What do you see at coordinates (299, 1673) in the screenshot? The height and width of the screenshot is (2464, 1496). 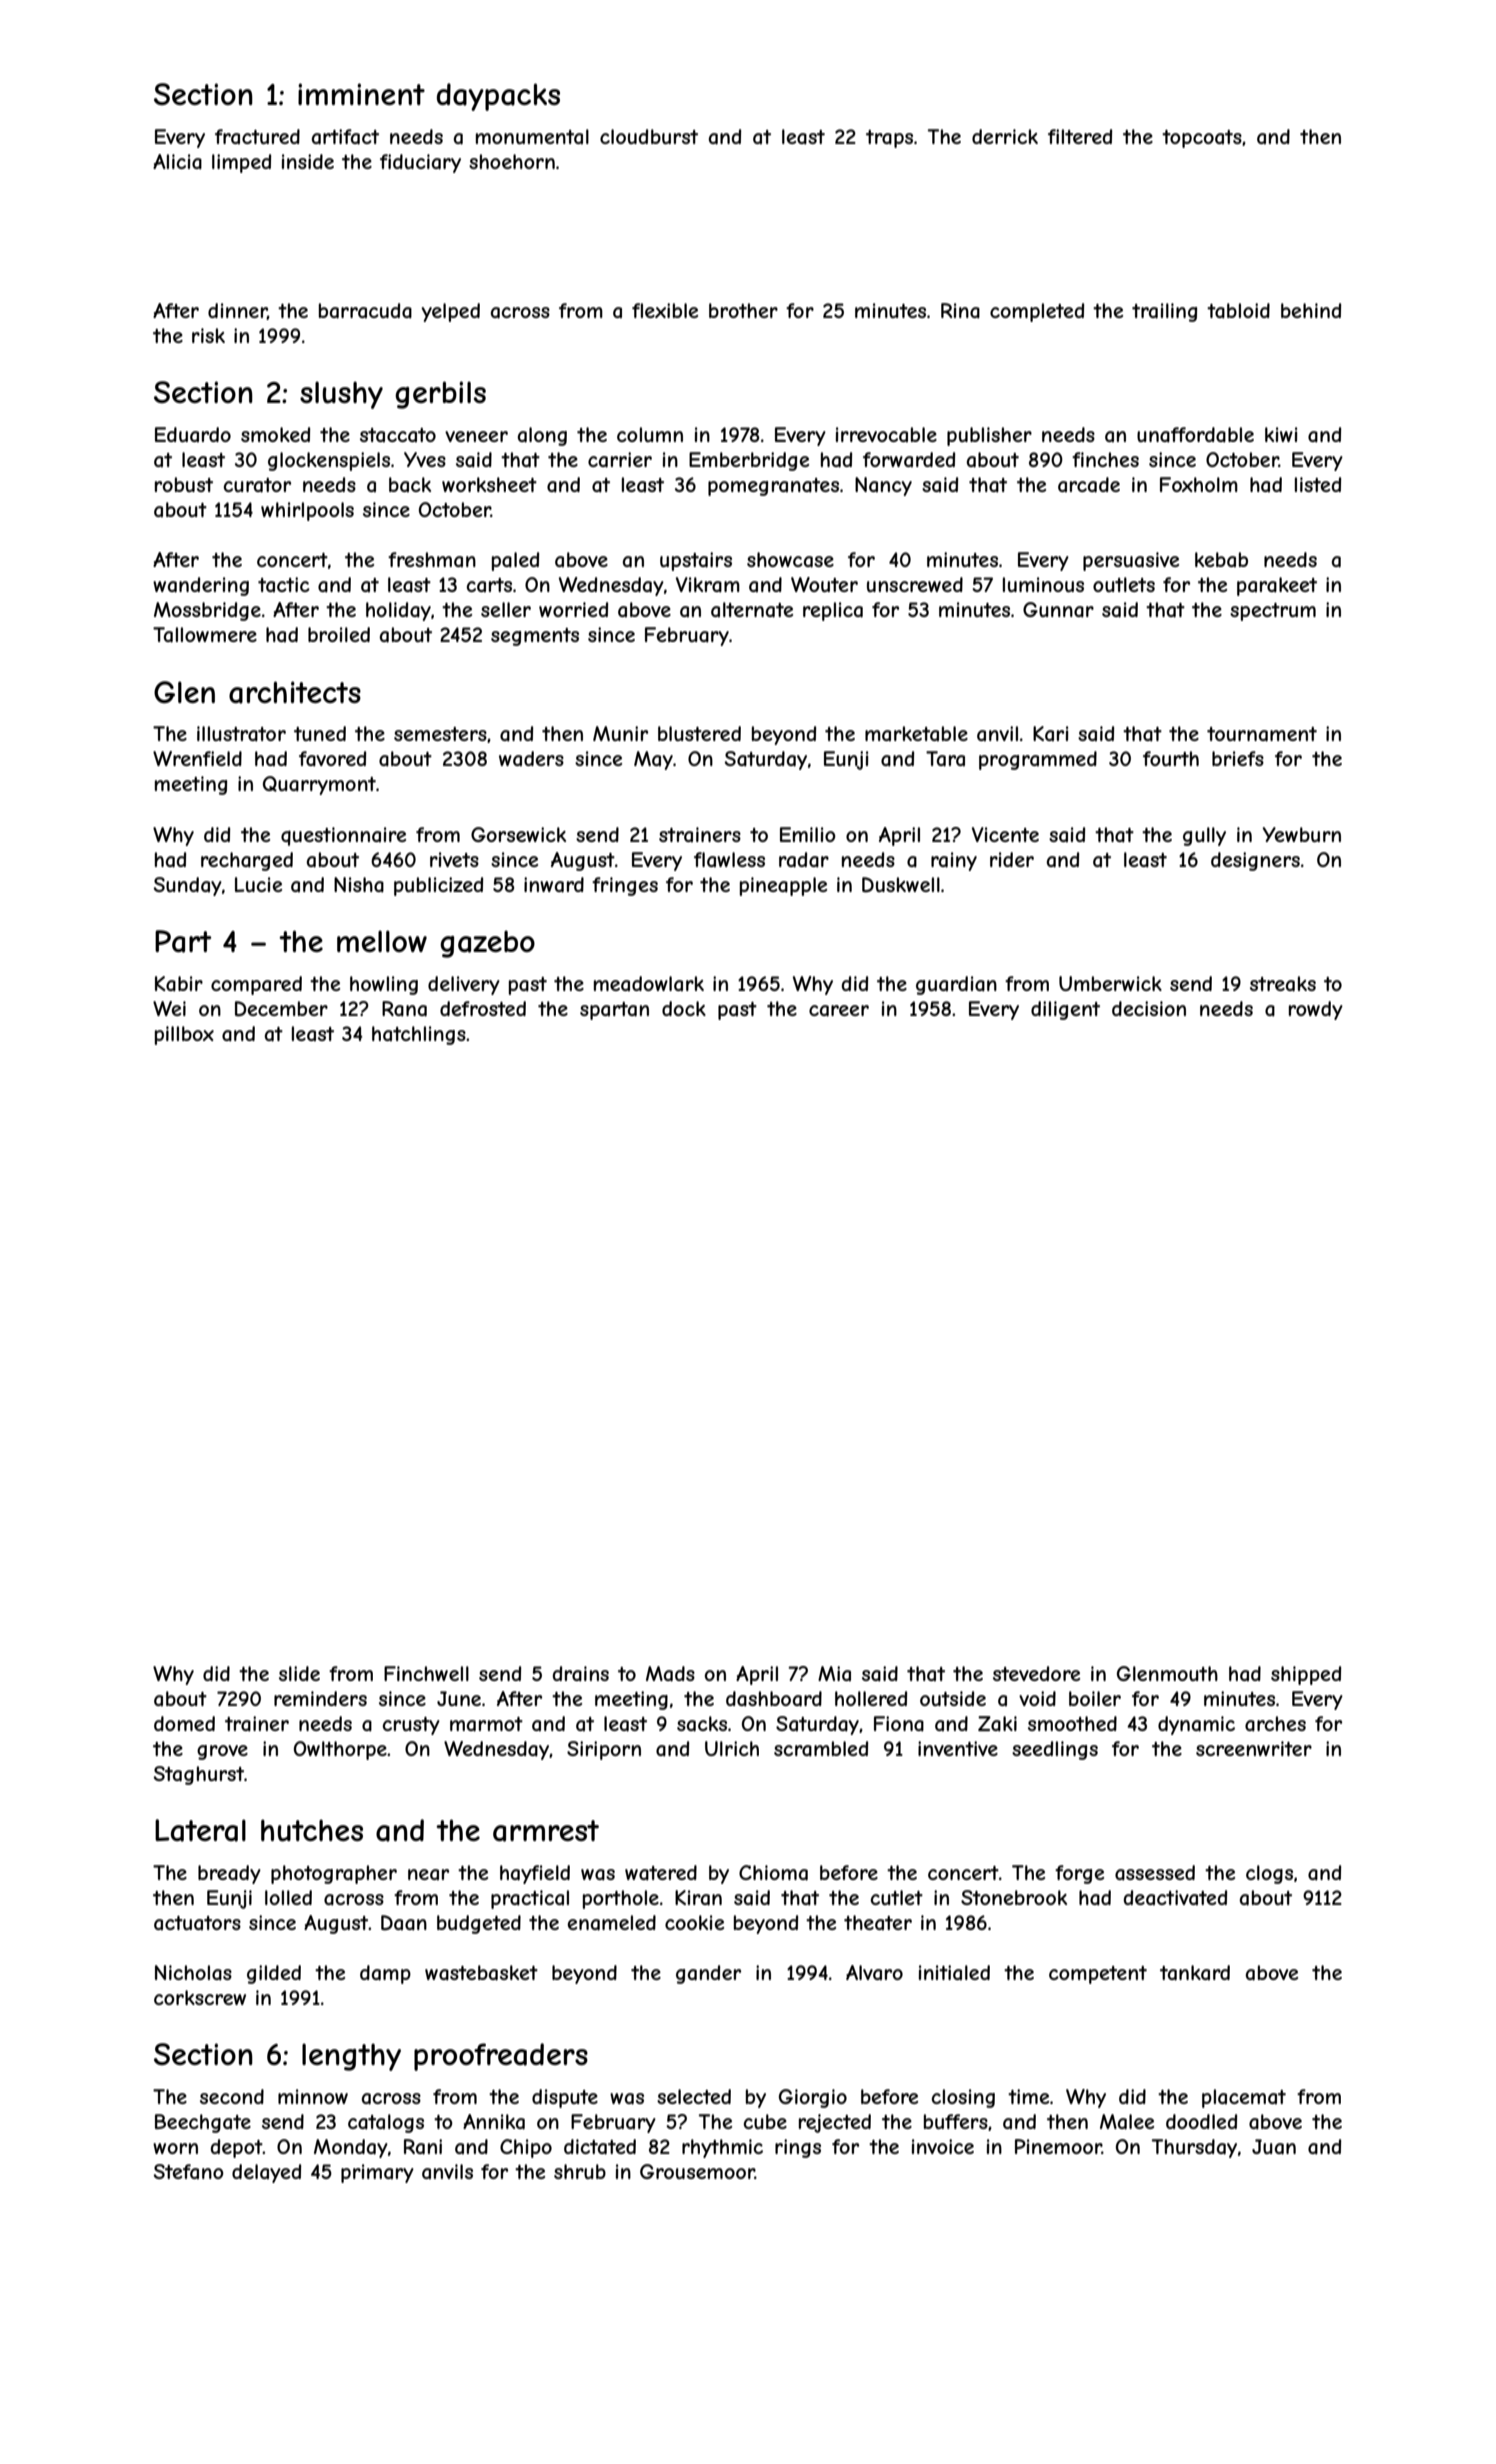 I see `slide` at bounding box center [299, 1673].
